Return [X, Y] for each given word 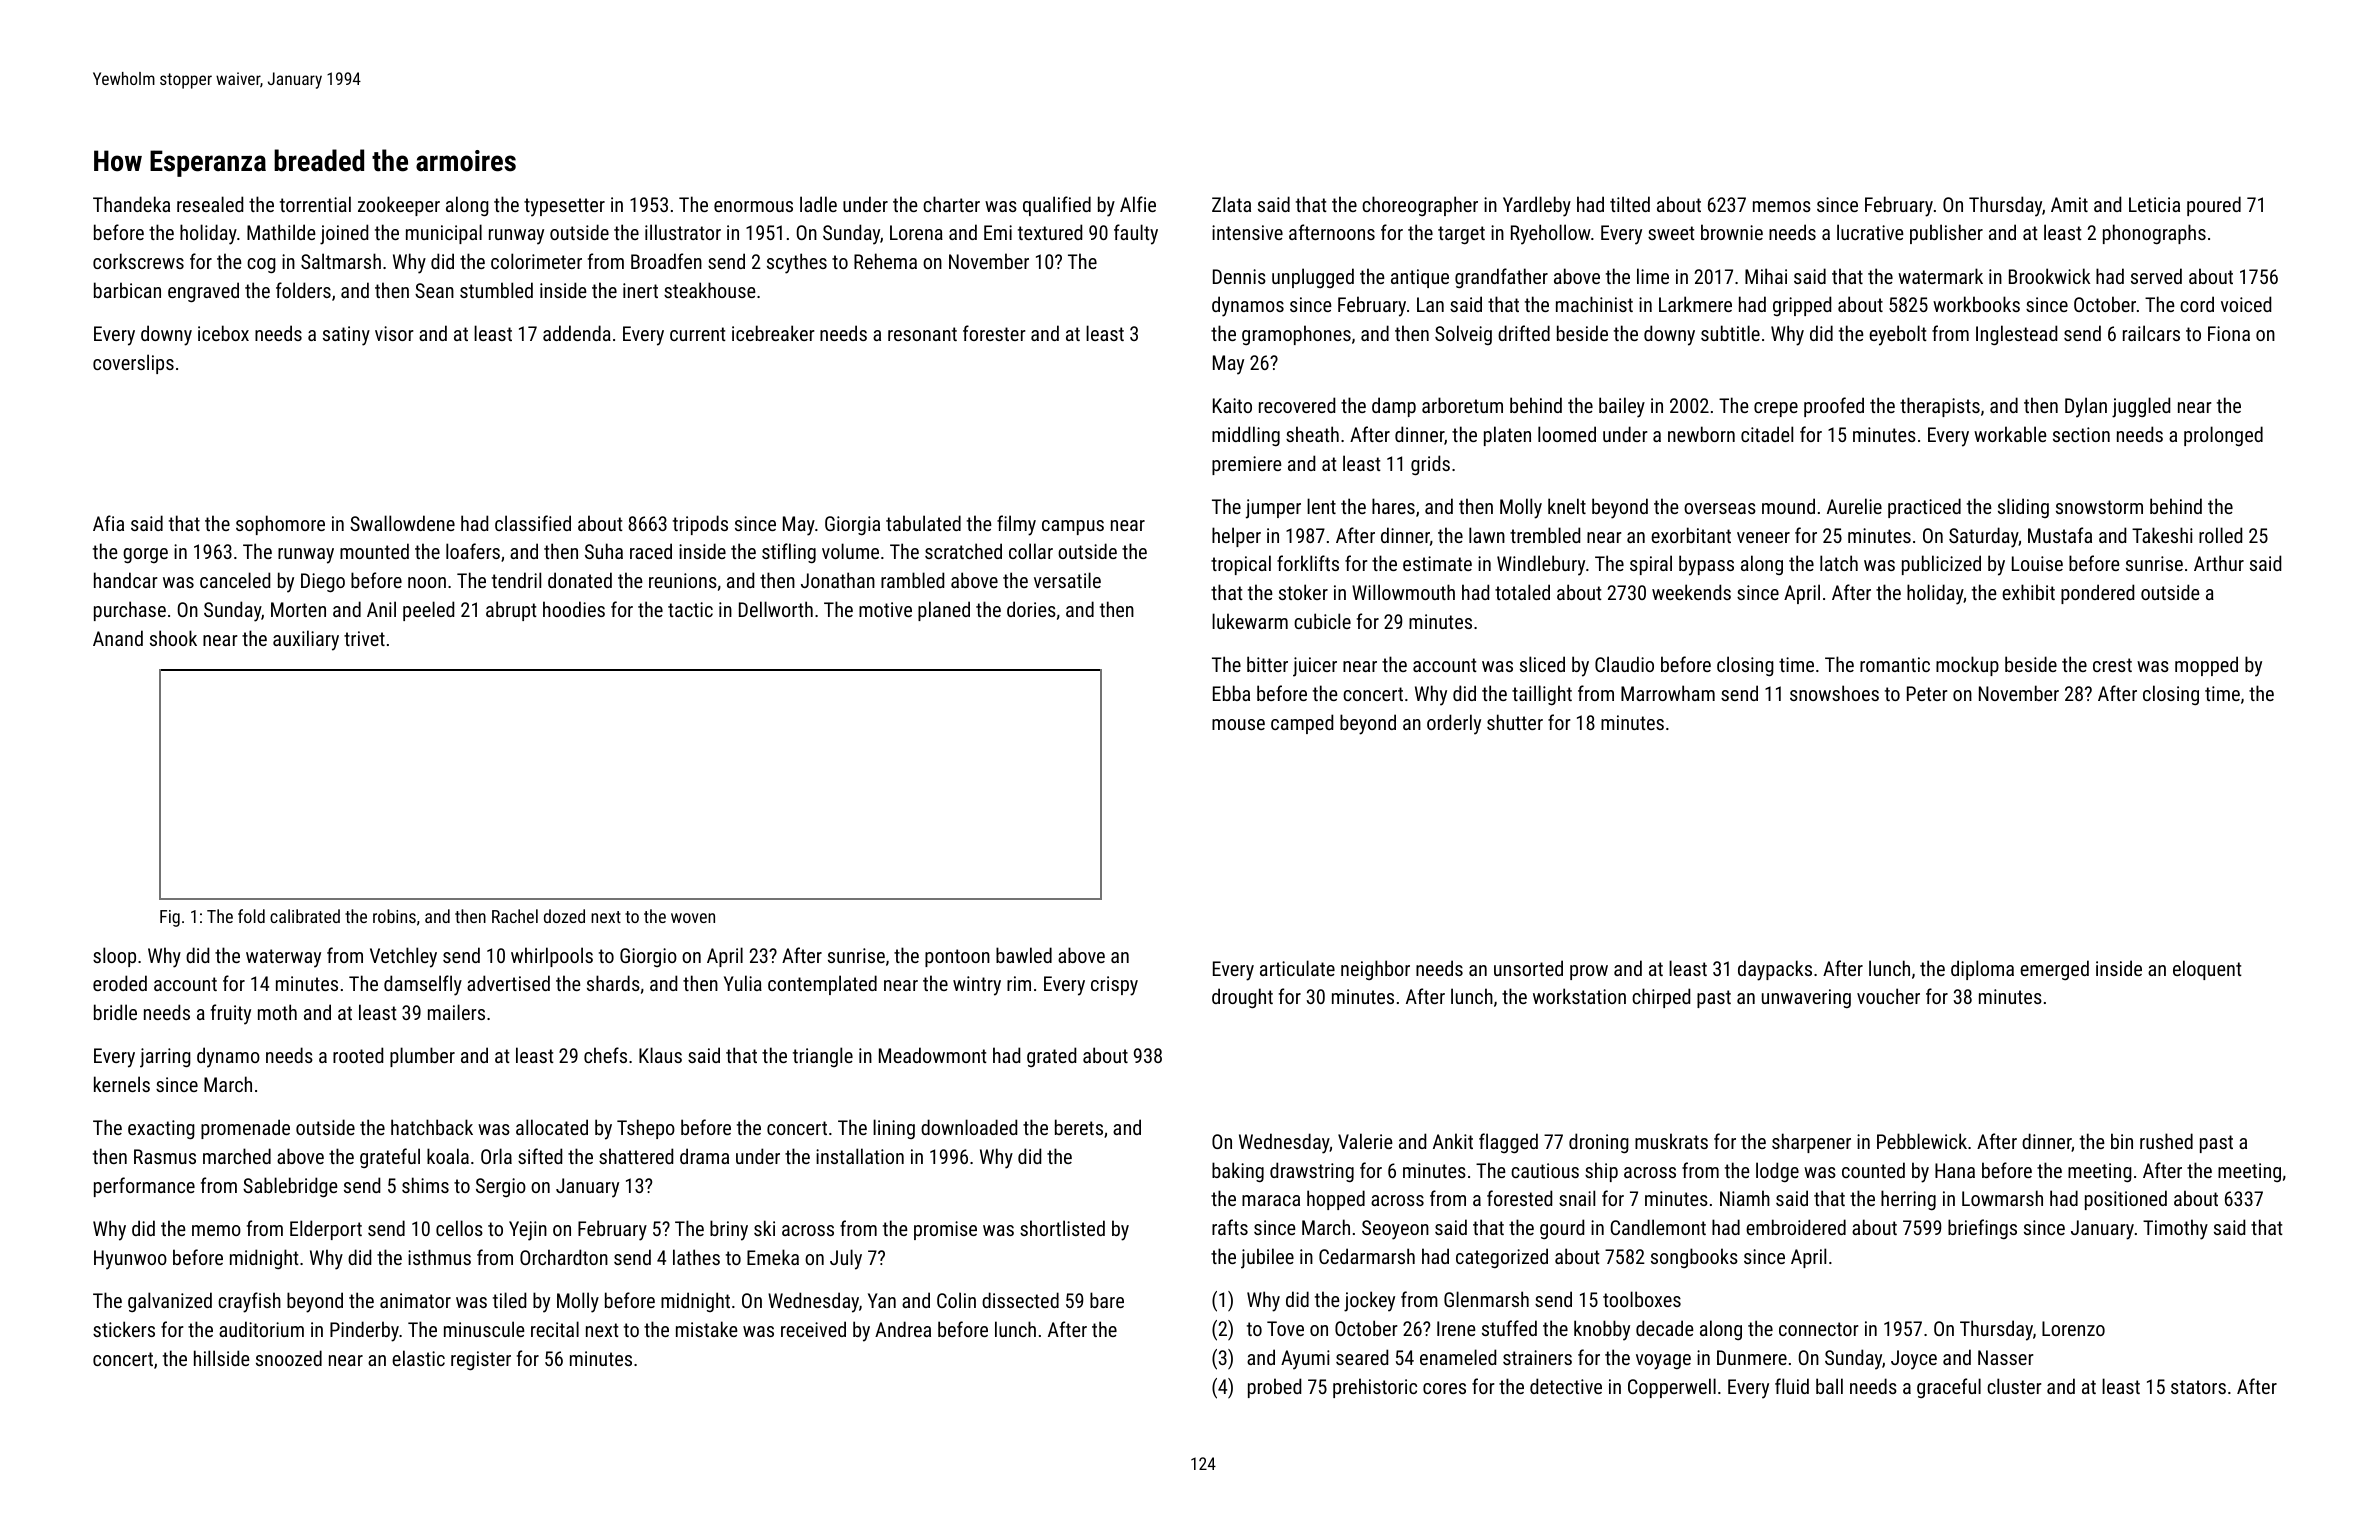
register [481, 1361]
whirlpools [552, 957]
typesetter [564, 207]
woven [693, 918]
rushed [2166, 1141]
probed [1274, 1388]
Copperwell [1672, 1388]
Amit [2069, 204]
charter [951, 204]
